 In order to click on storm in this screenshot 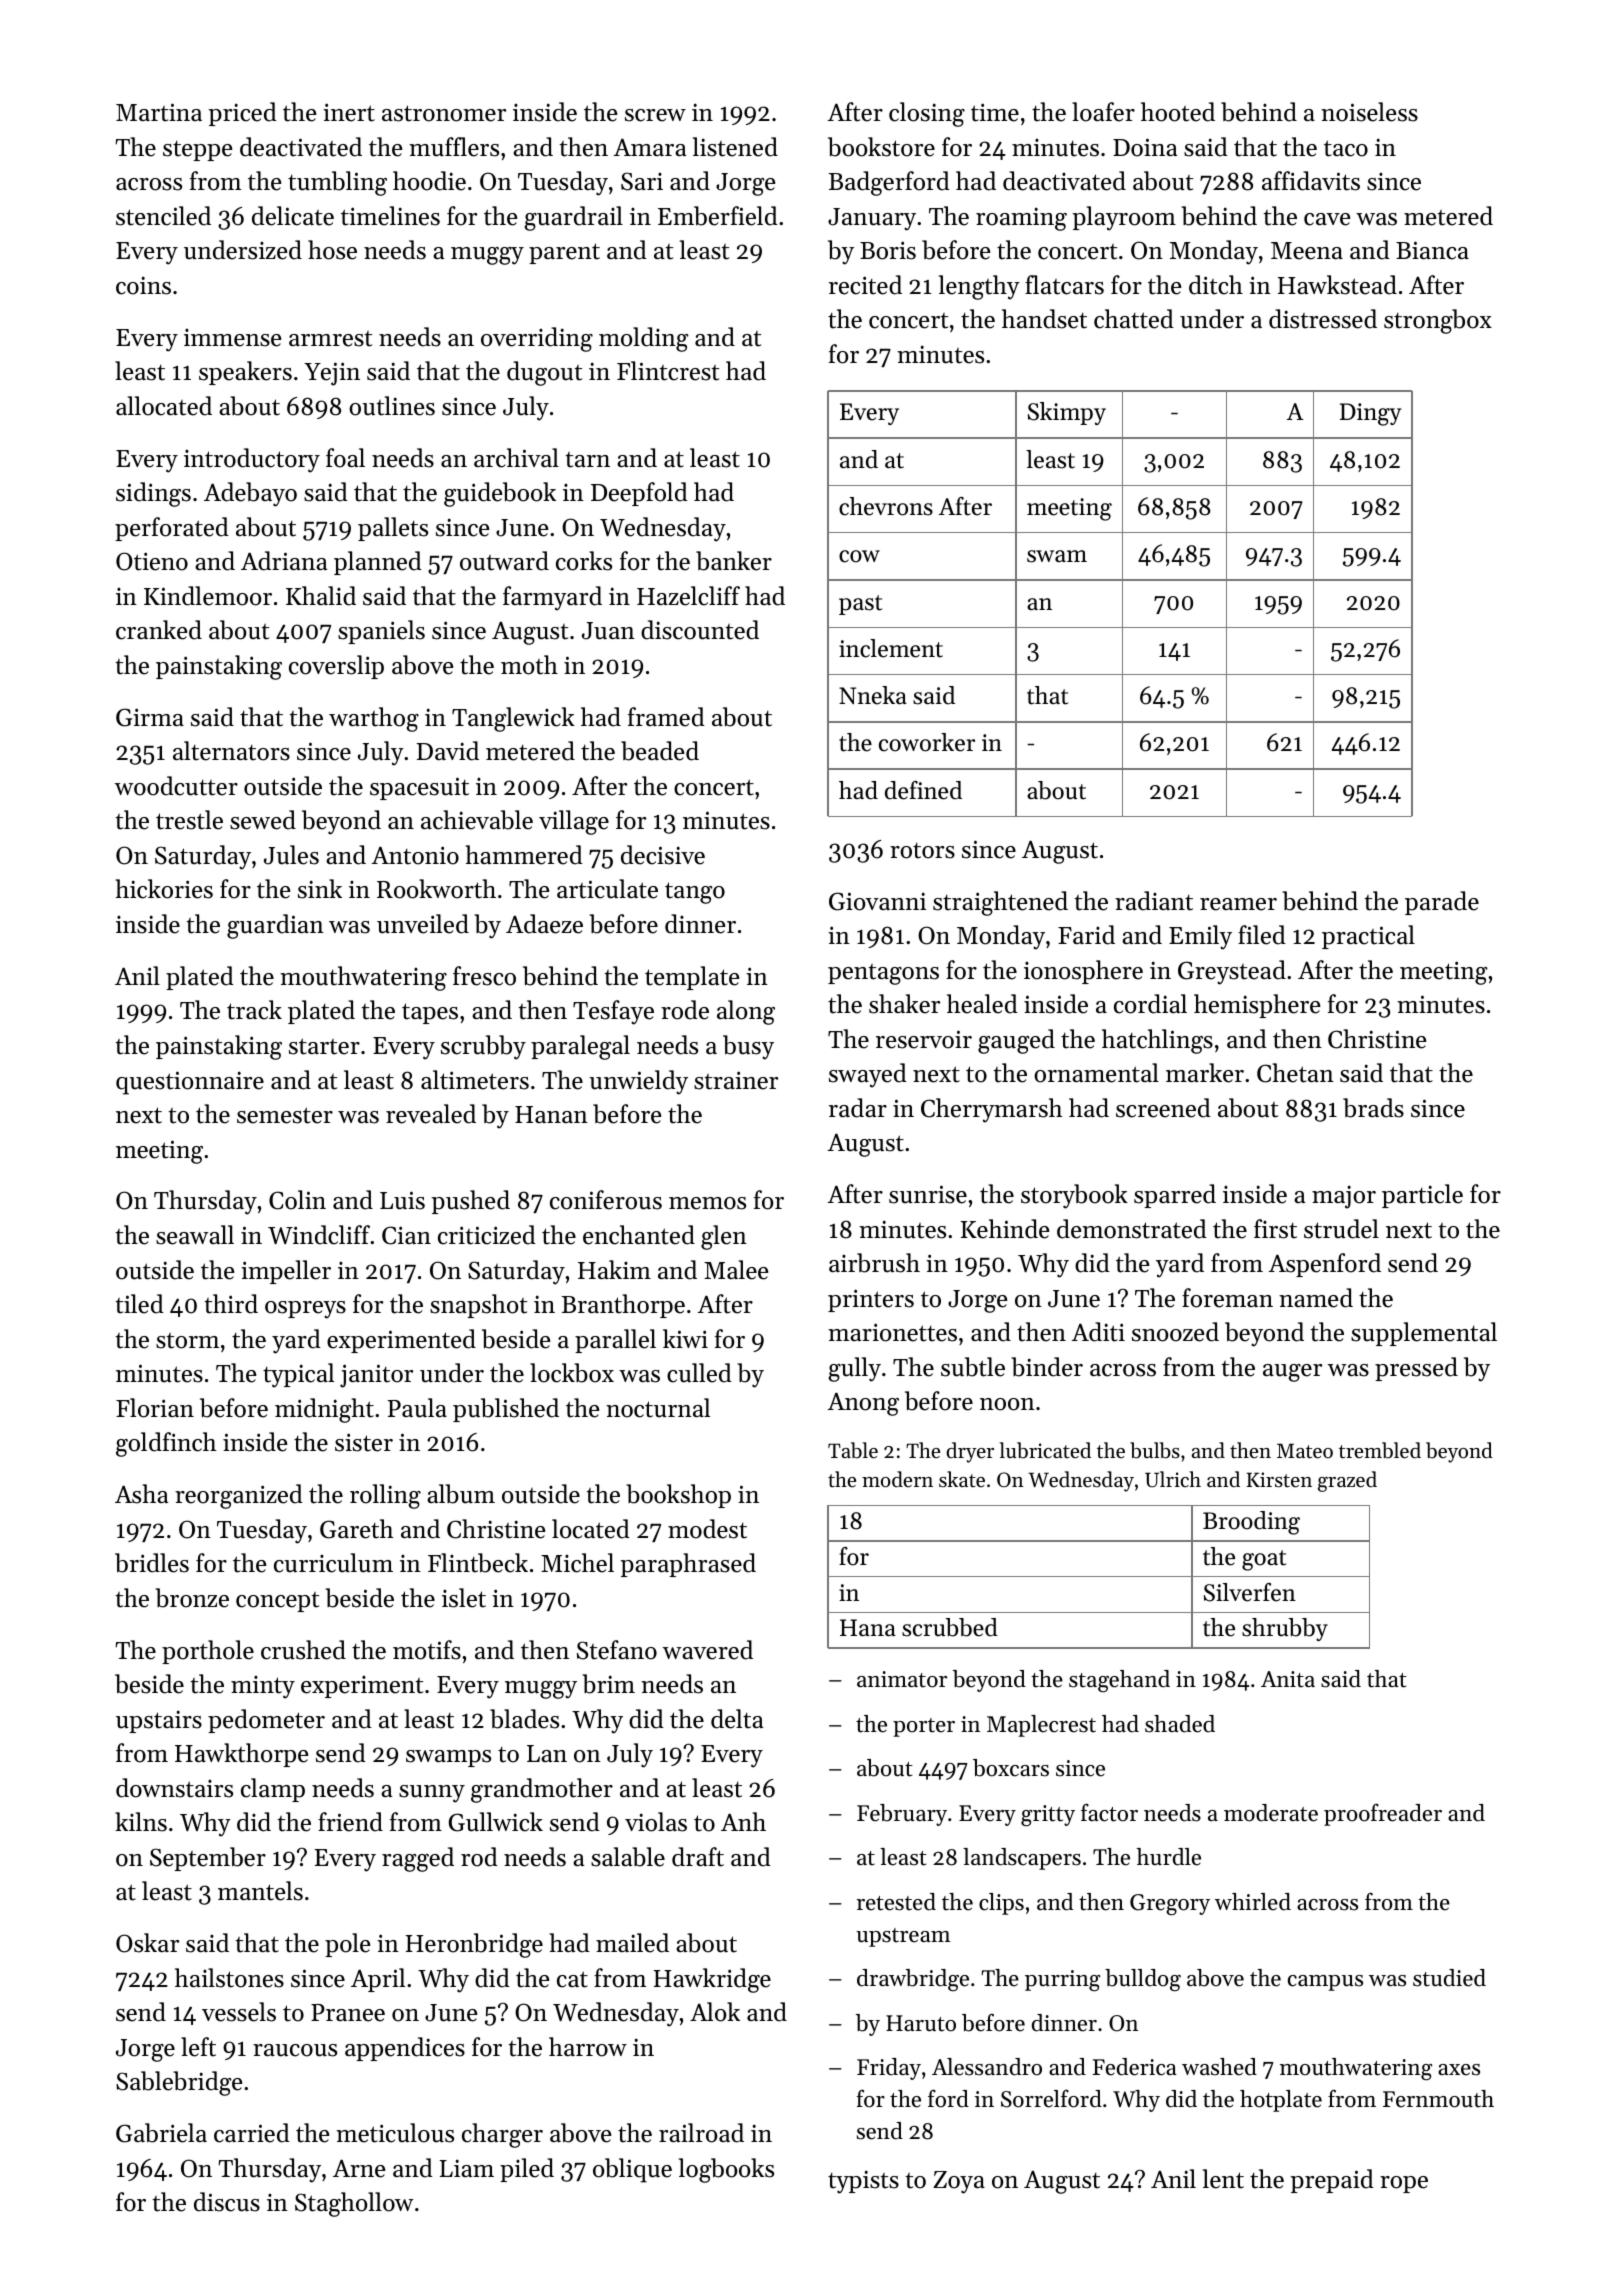, I will do `click(187, 1341)`.
